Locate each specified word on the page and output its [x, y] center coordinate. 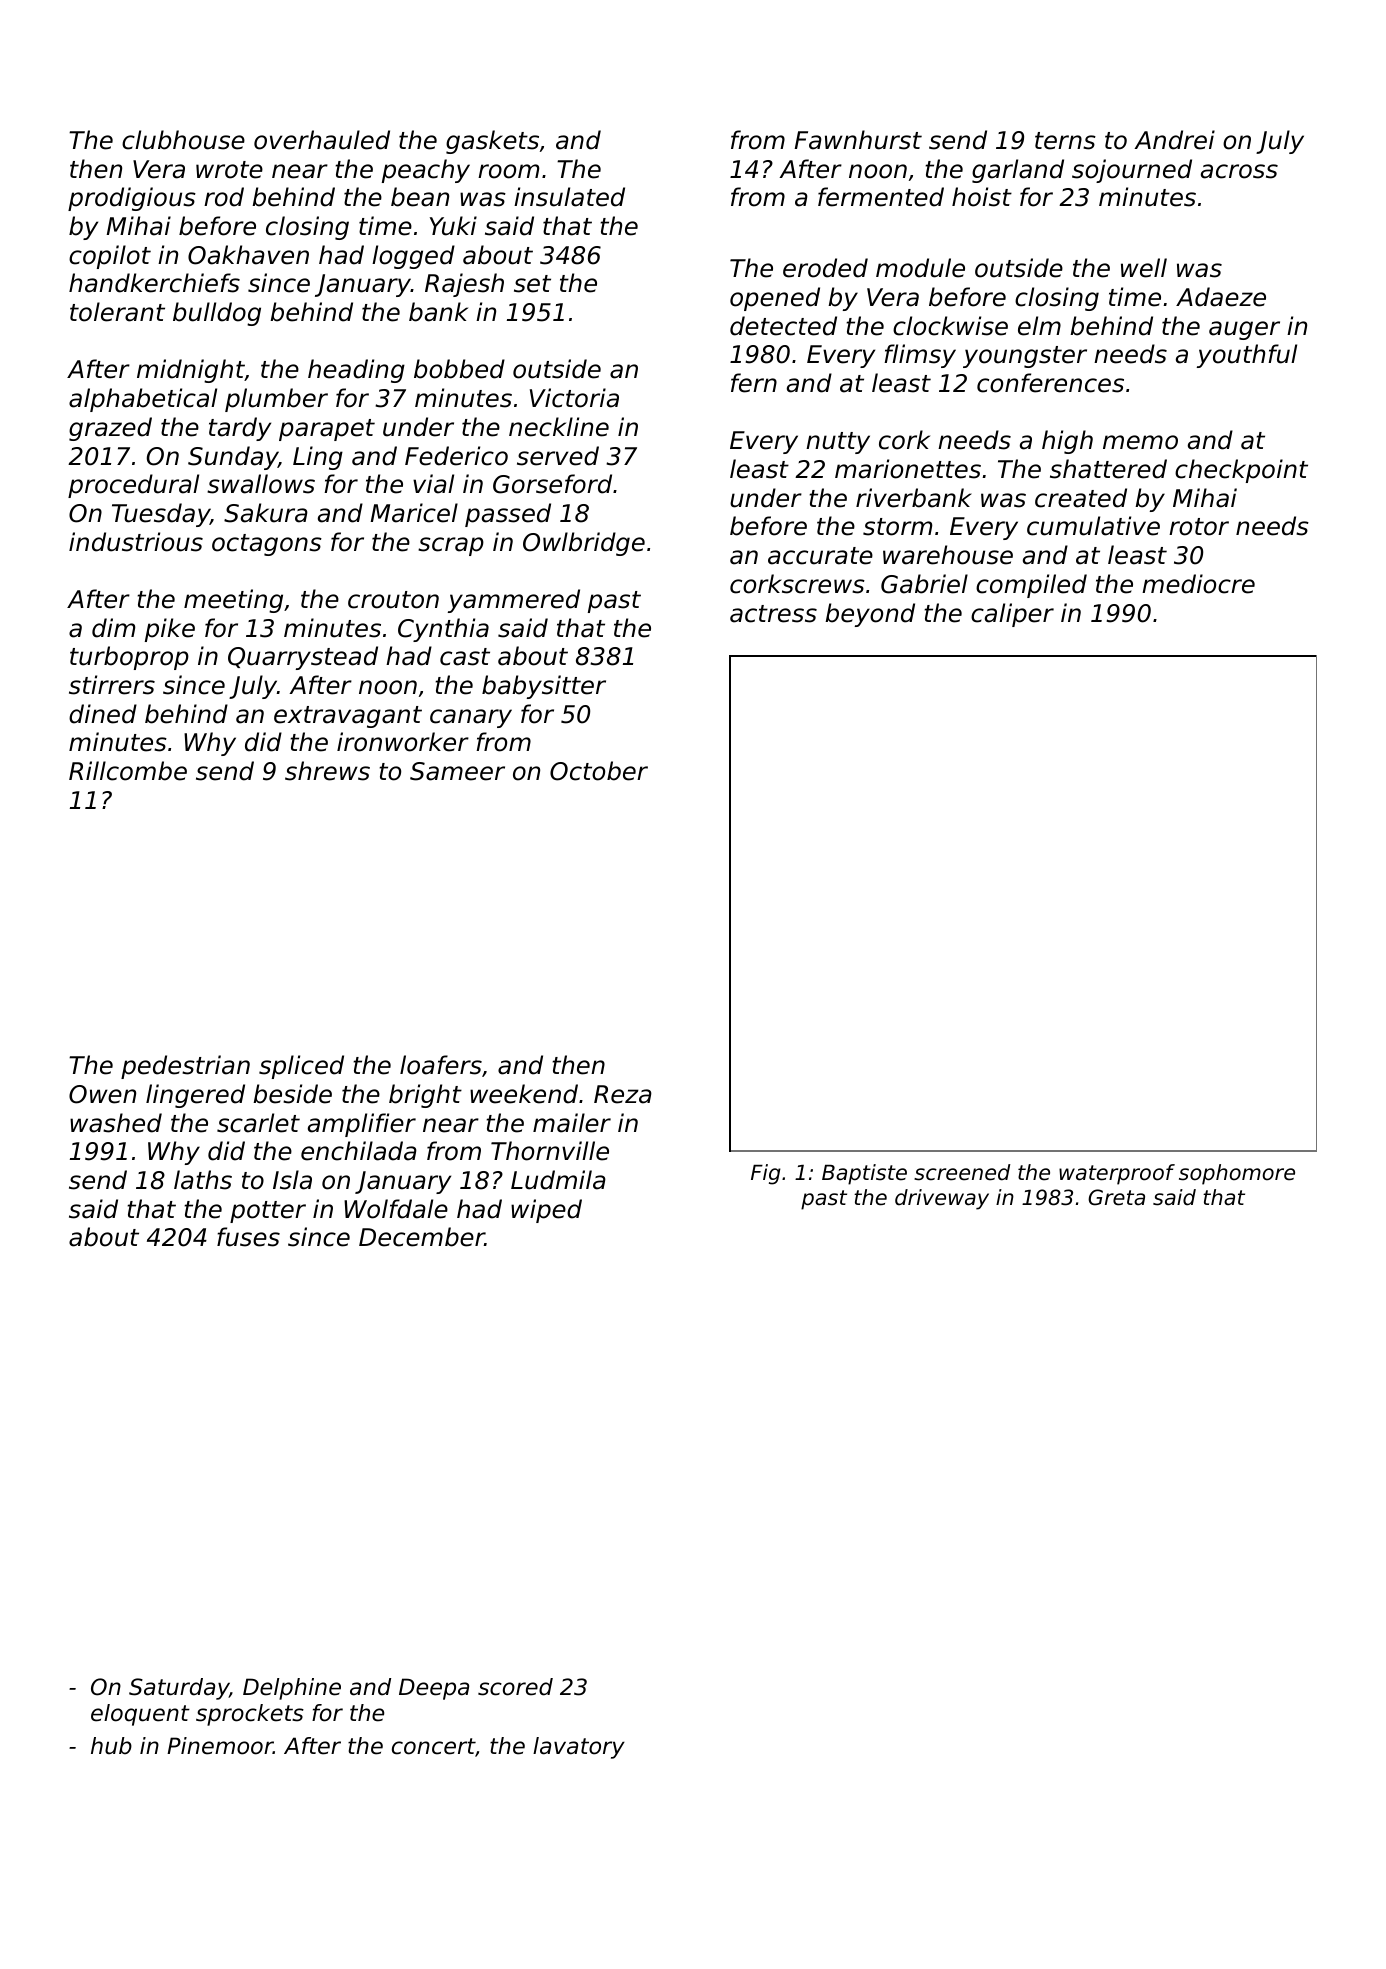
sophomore [1237, 1174]
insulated [569, 197]
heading [356, 371]
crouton [393, 600]
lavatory [579, 1748]
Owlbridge [584, 544]
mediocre [1198, 584]
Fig [766, 1174]
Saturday [179, 1689]
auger [1244, 330]
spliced [301, 1067]
